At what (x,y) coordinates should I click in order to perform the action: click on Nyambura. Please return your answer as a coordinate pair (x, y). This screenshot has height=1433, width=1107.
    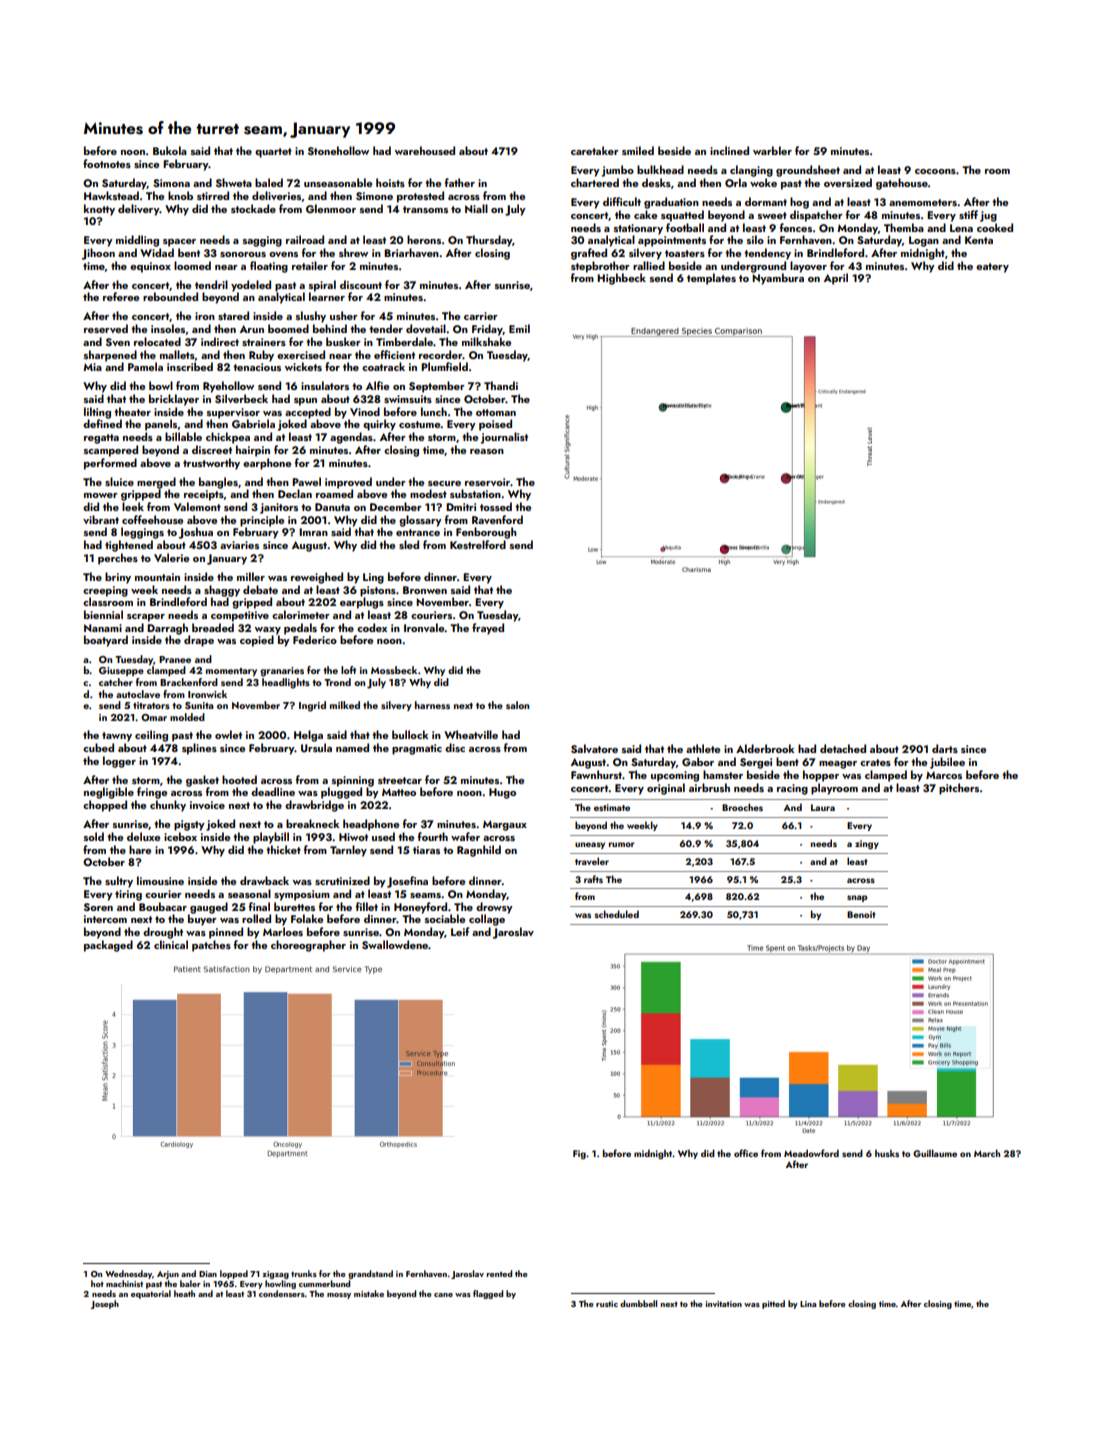
    Looking at the image, I should click on (778, 279).
